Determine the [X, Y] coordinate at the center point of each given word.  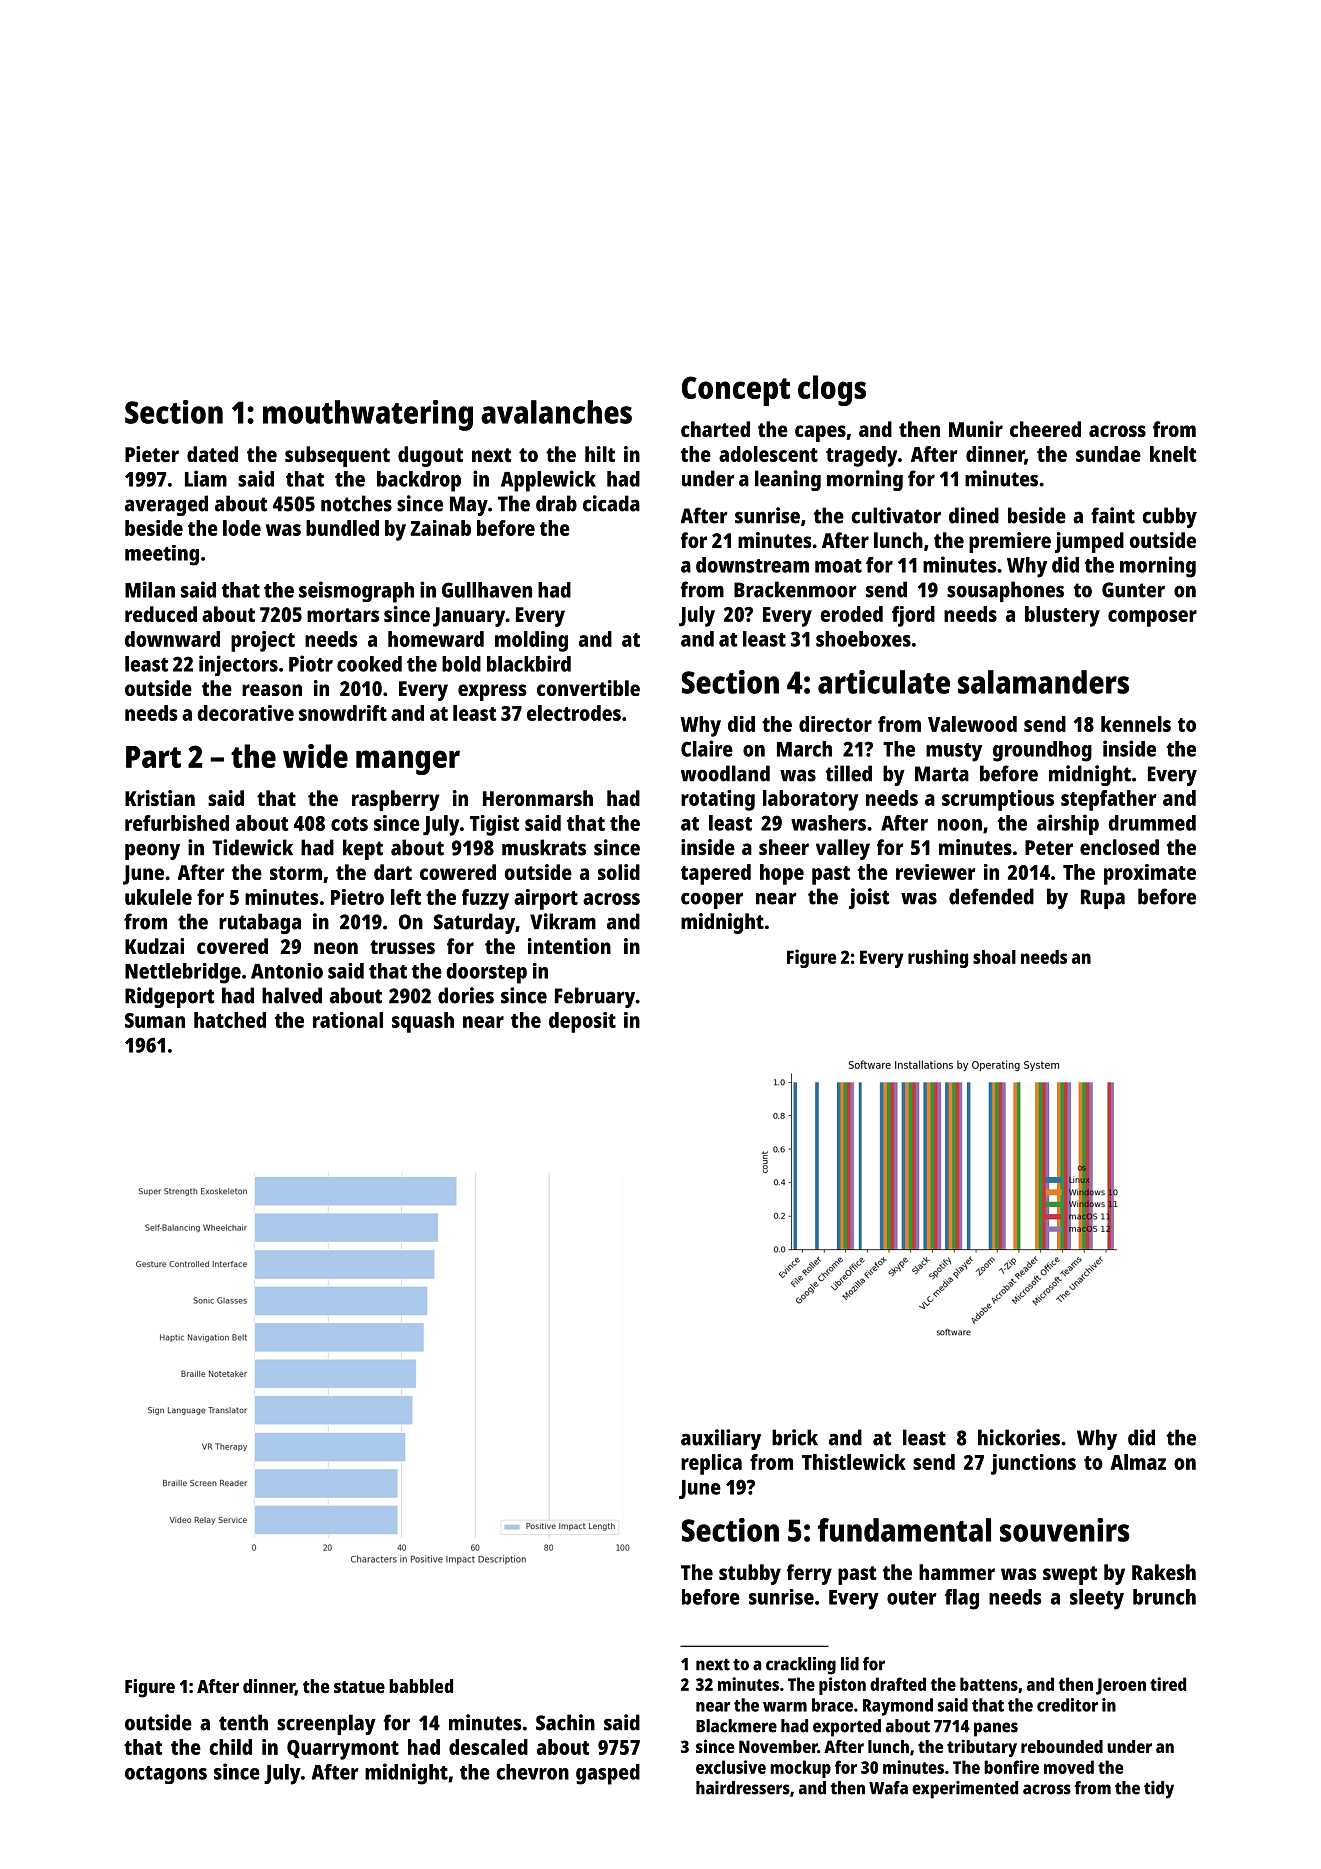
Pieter [152, 454]
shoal [994, 957]
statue [359, 1687]
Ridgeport [169, 997]
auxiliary [721, 1439]
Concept [736, 391]
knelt [1173, 454]
